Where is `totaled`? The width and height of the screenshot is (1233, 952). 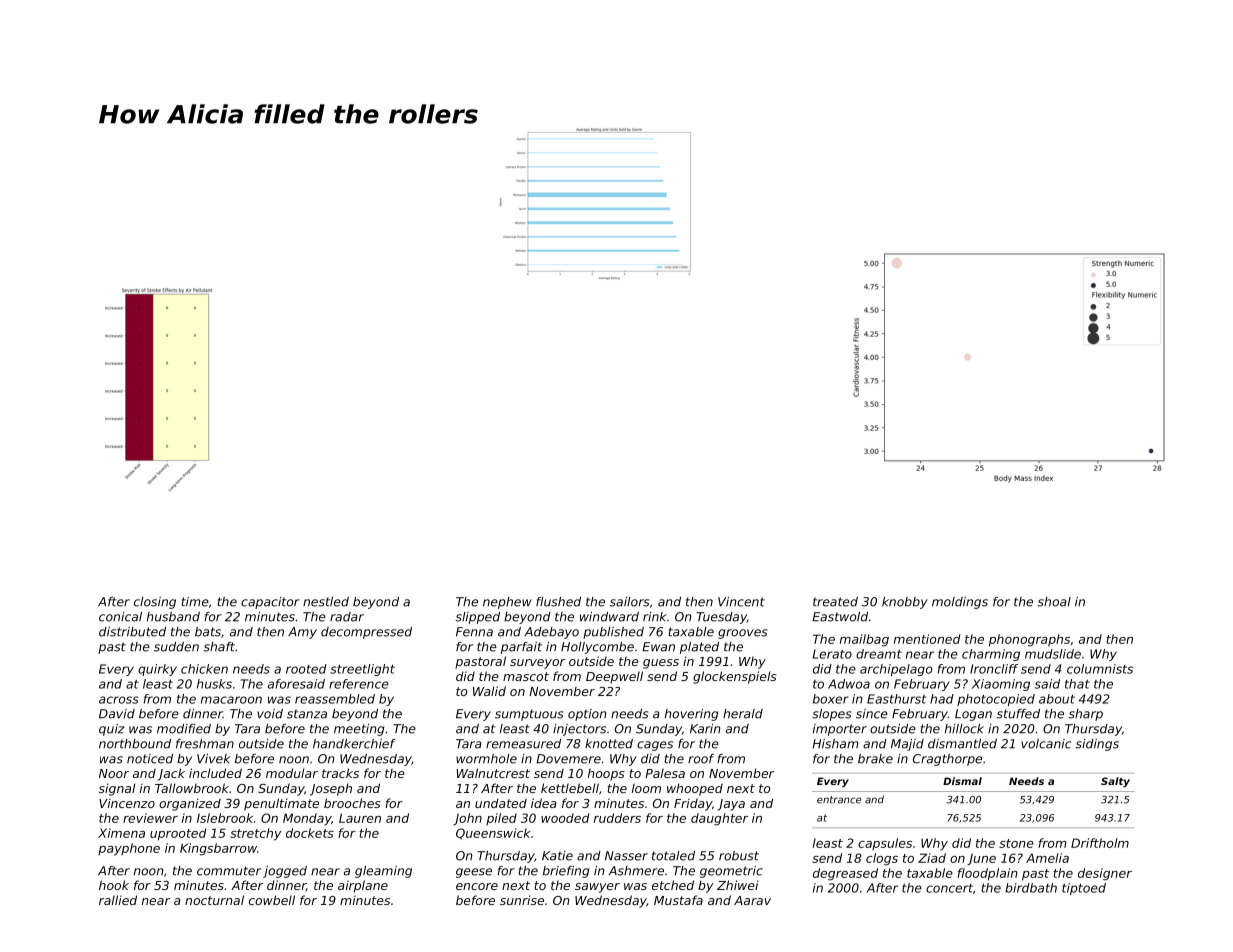 totaled is located at coordinates (673, 856).
